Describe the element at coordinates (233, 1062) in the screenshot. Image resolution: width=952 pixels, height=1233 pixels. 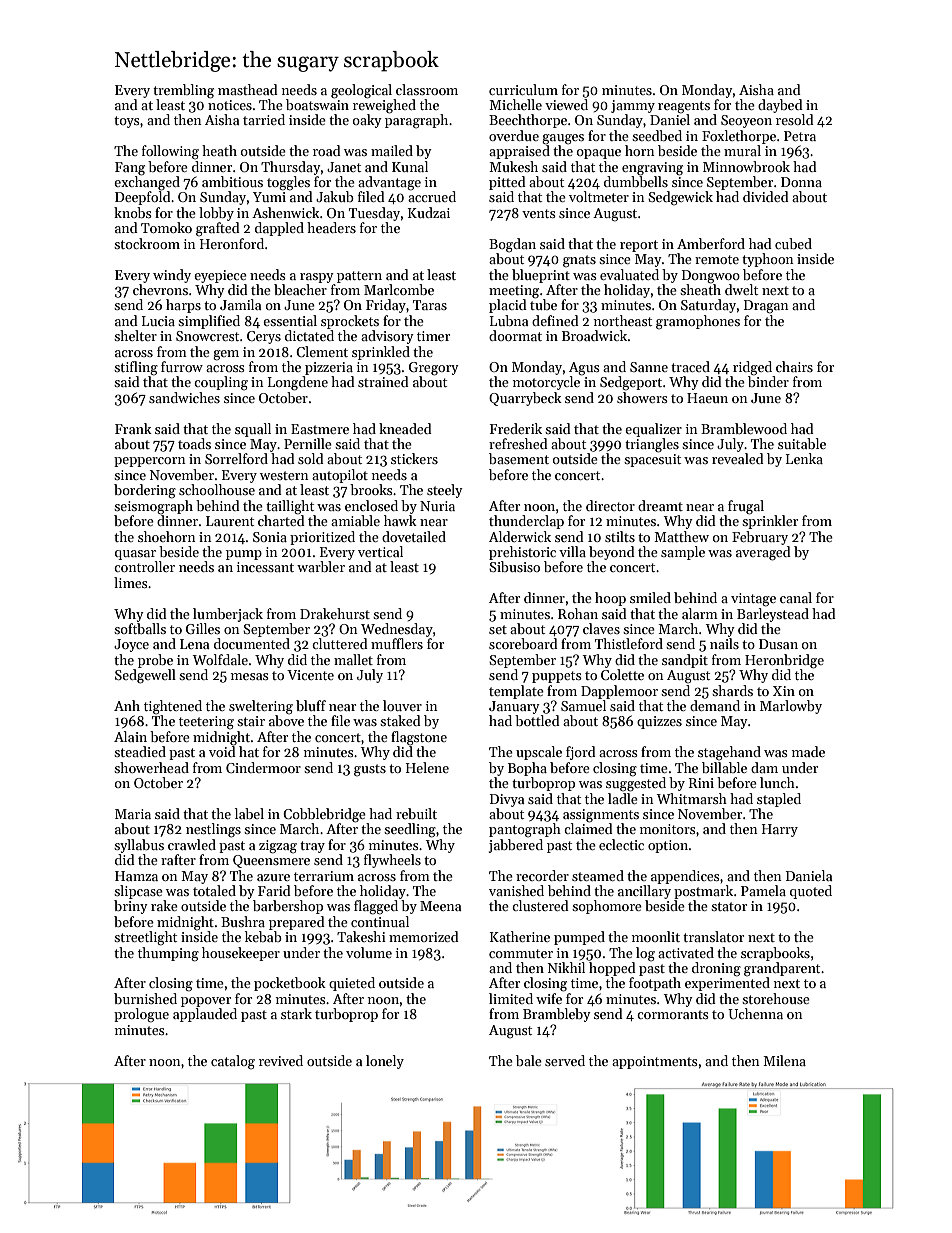
I see `catalog` at that location.
